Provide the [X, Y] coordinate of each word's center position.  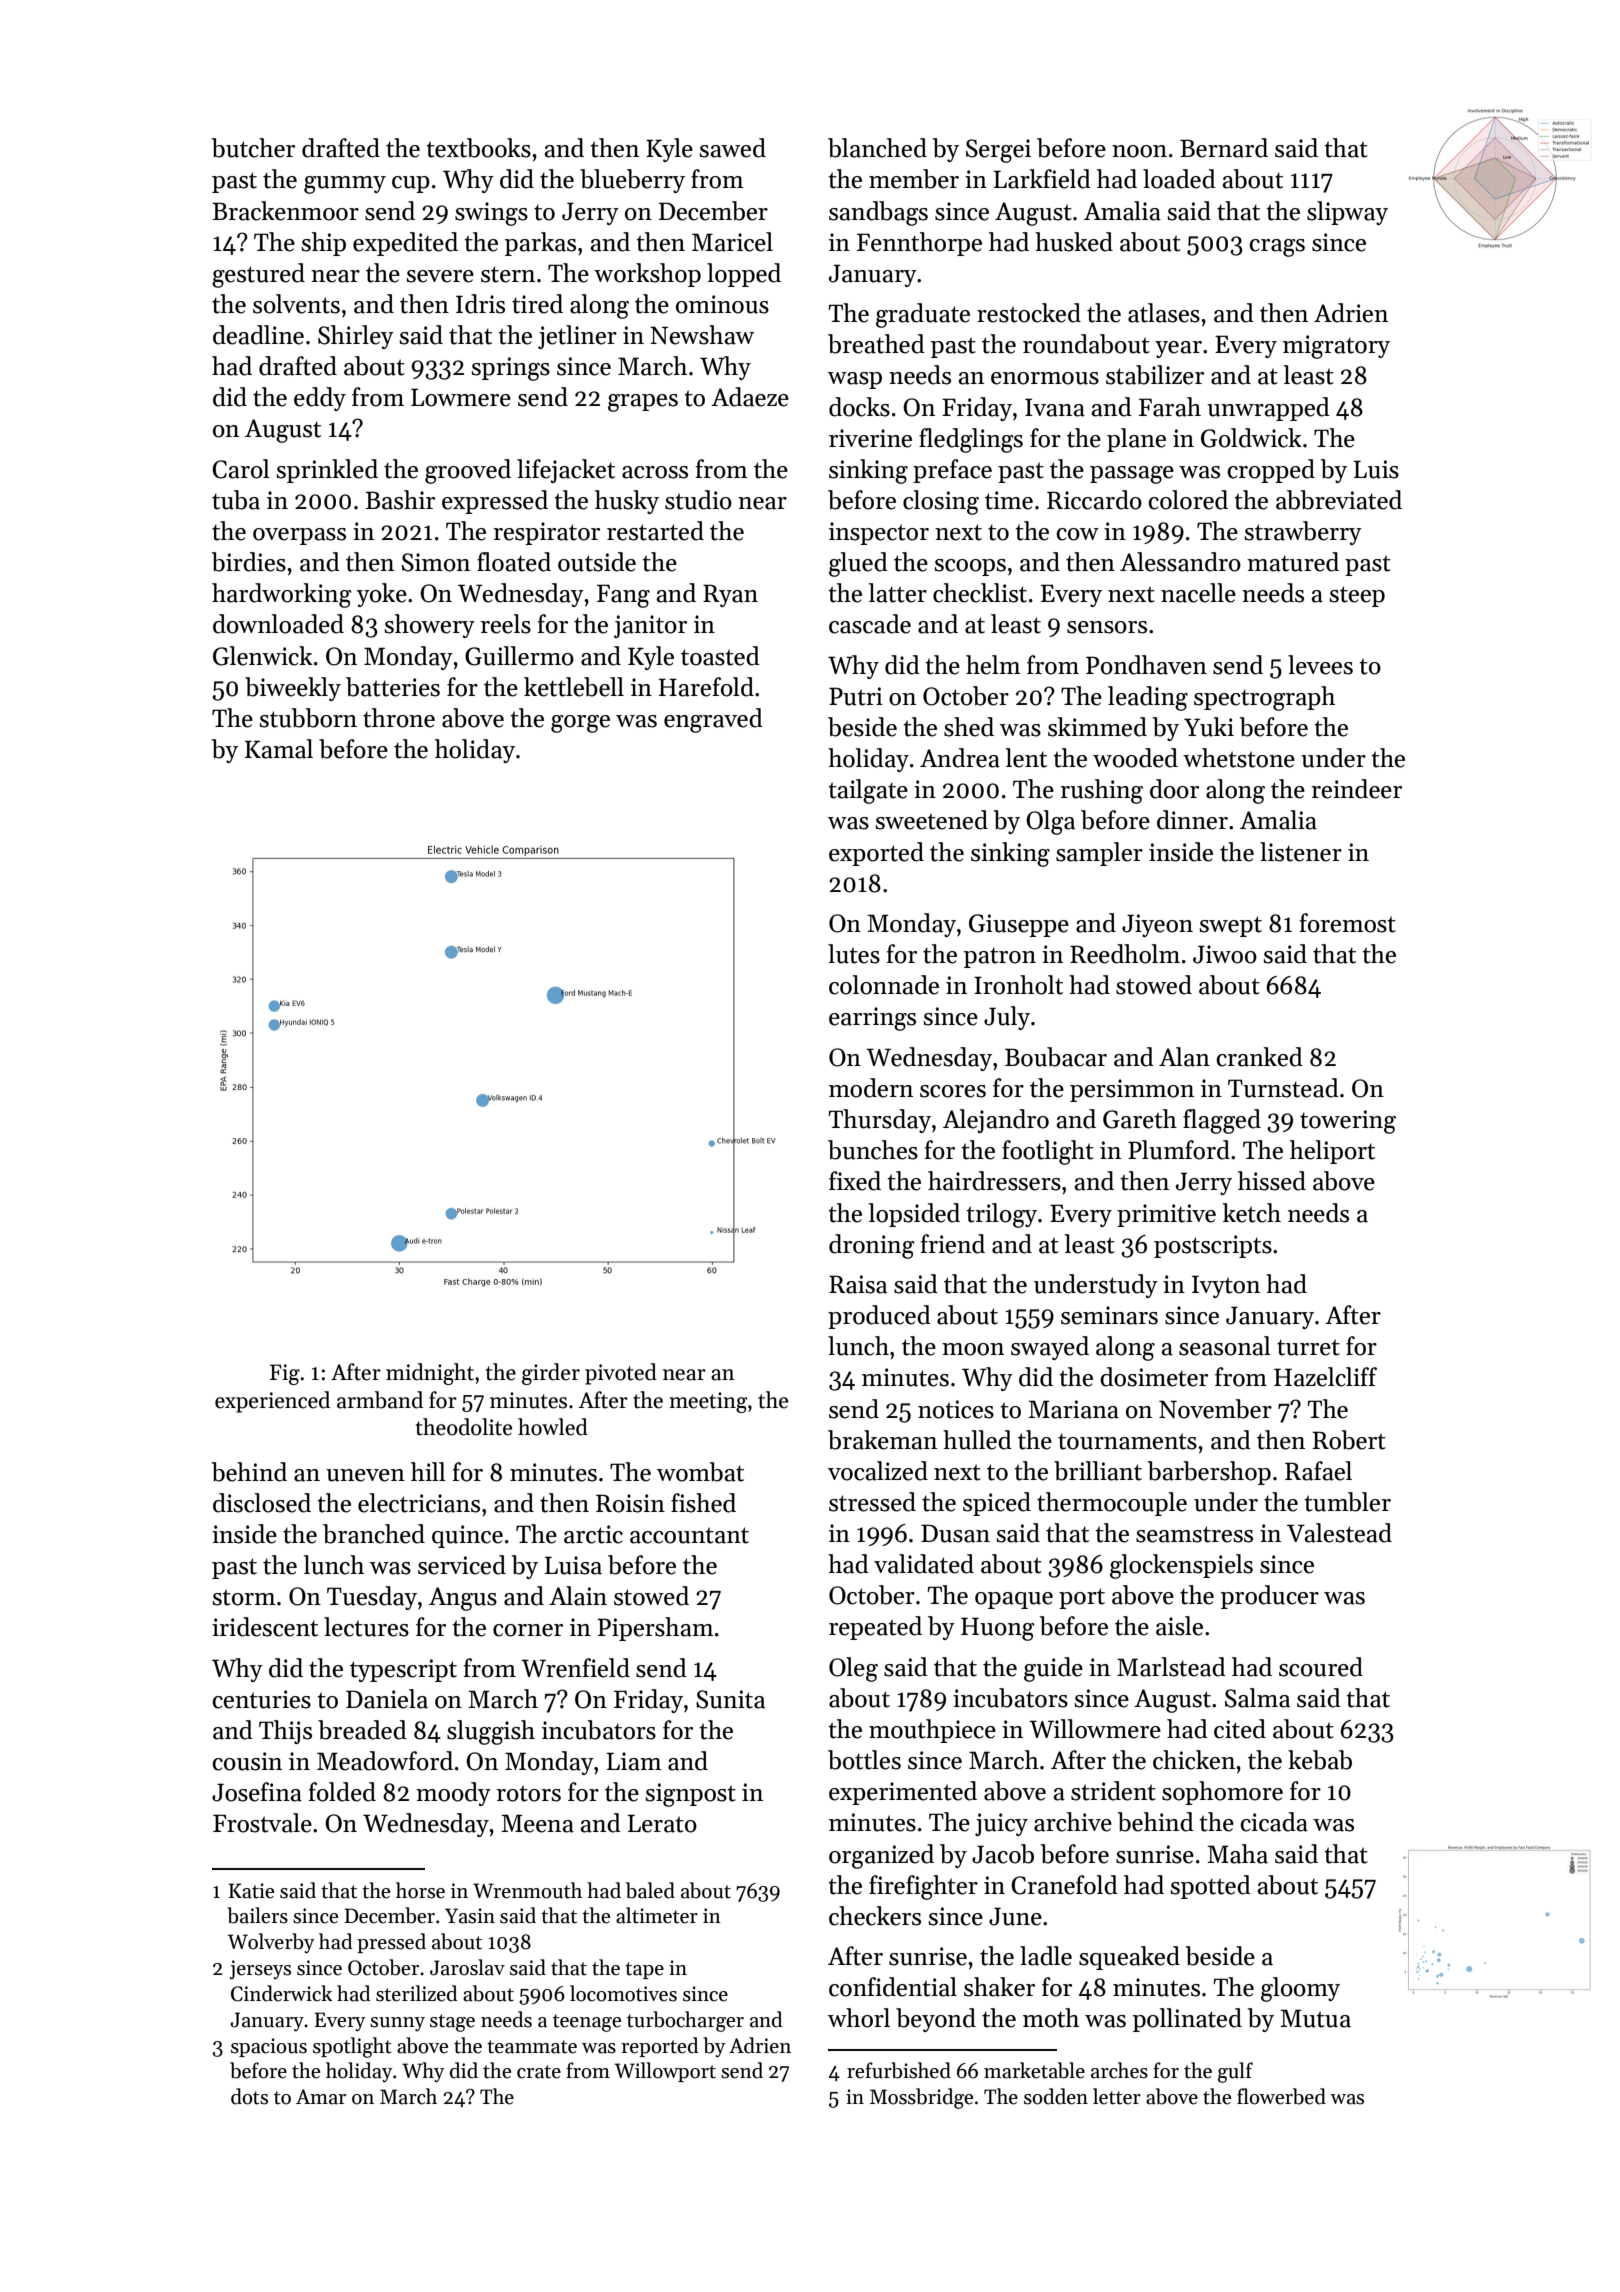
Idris [480, 304]
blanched [877, 148]
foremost [1348, 923]
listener [1301, 852]
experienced [272, 1402]
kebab [1320, 1760]
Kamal [279, 749]
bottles [864, 1760]
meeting [708, 1402]
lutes [854, 954]
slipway [1347, 213]
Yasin [470, 1916]
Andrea [960, 758]
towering [1348, 1122]
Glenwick [263, 656]
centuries [261, 1699]
